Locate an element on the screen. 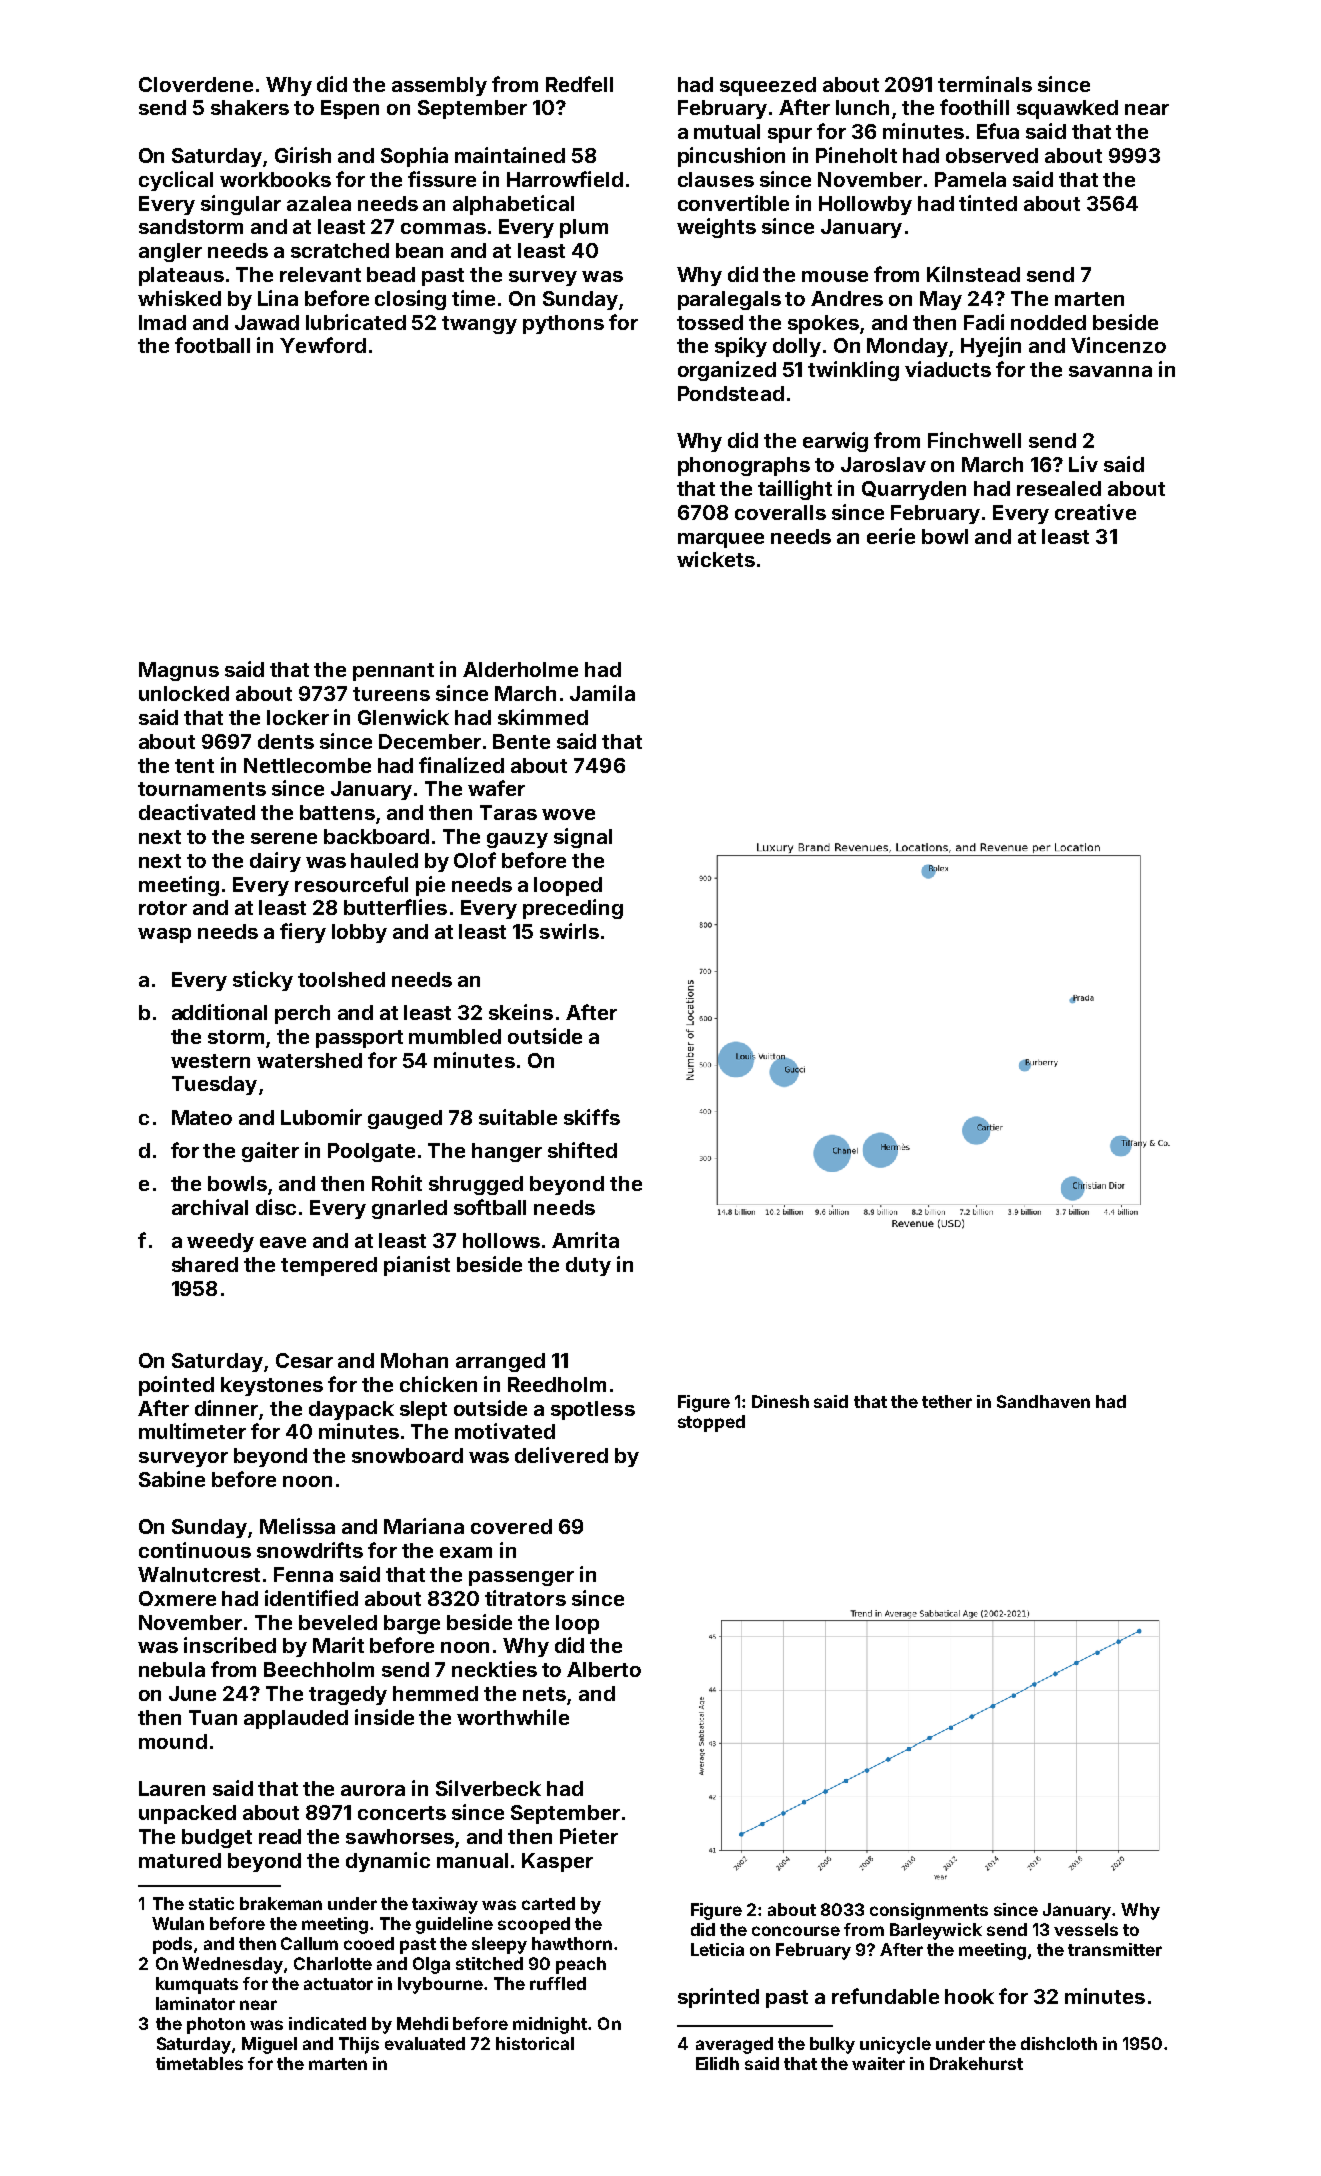  Miguel is located at coordinates (269, 2045).
